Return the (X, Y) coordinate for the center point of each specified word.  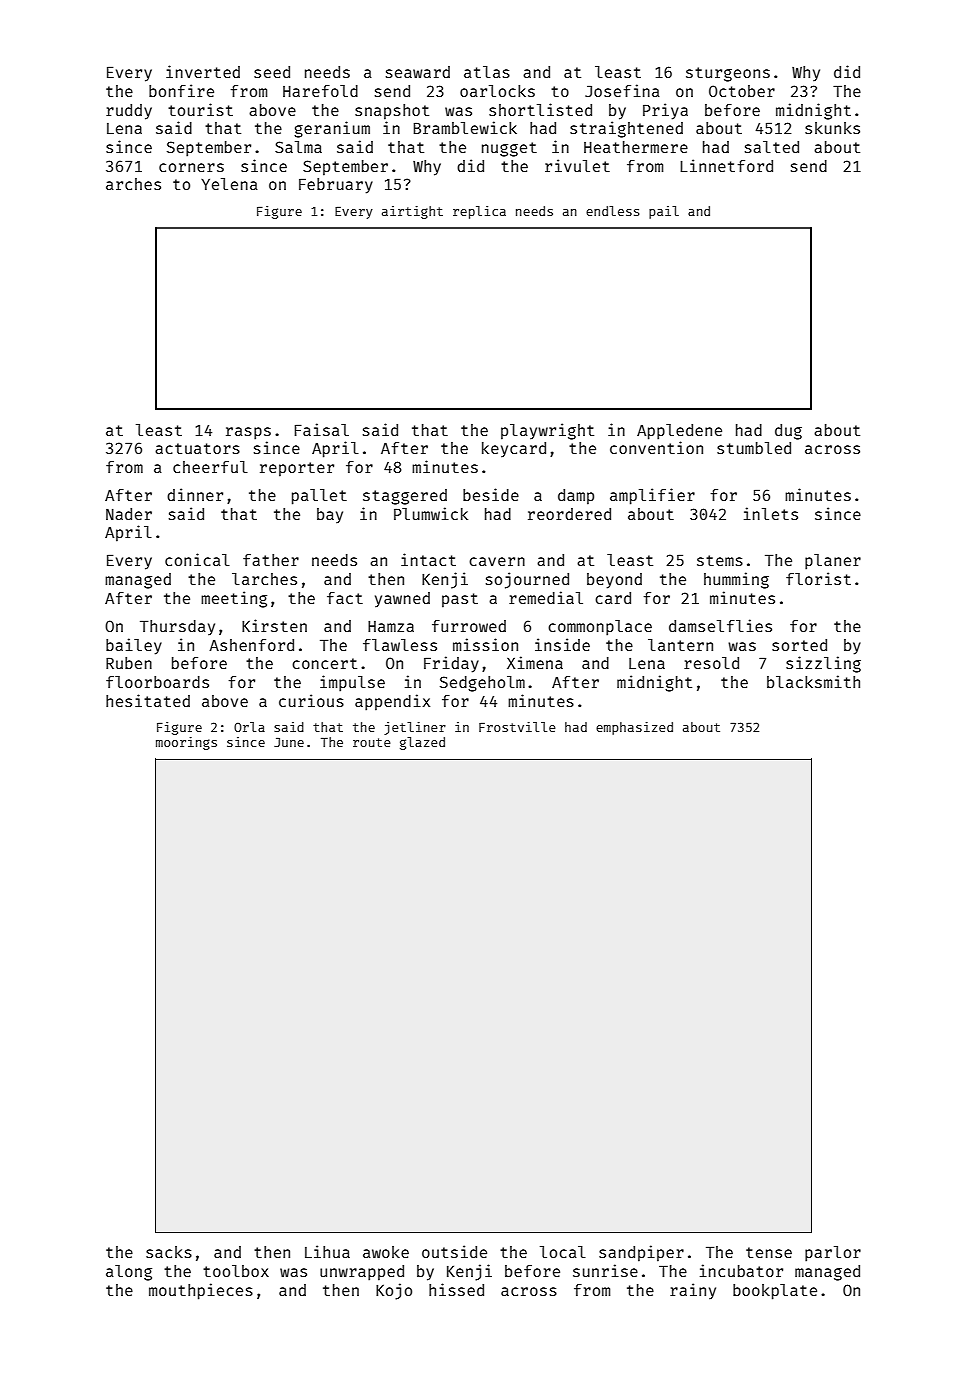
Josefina (622, 90)
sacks (169, 1252)
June (289, 742)
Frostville (517, 727)
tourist (200, 109)
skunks (832, 128)
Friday (451, 664)
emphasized (634, 728)
